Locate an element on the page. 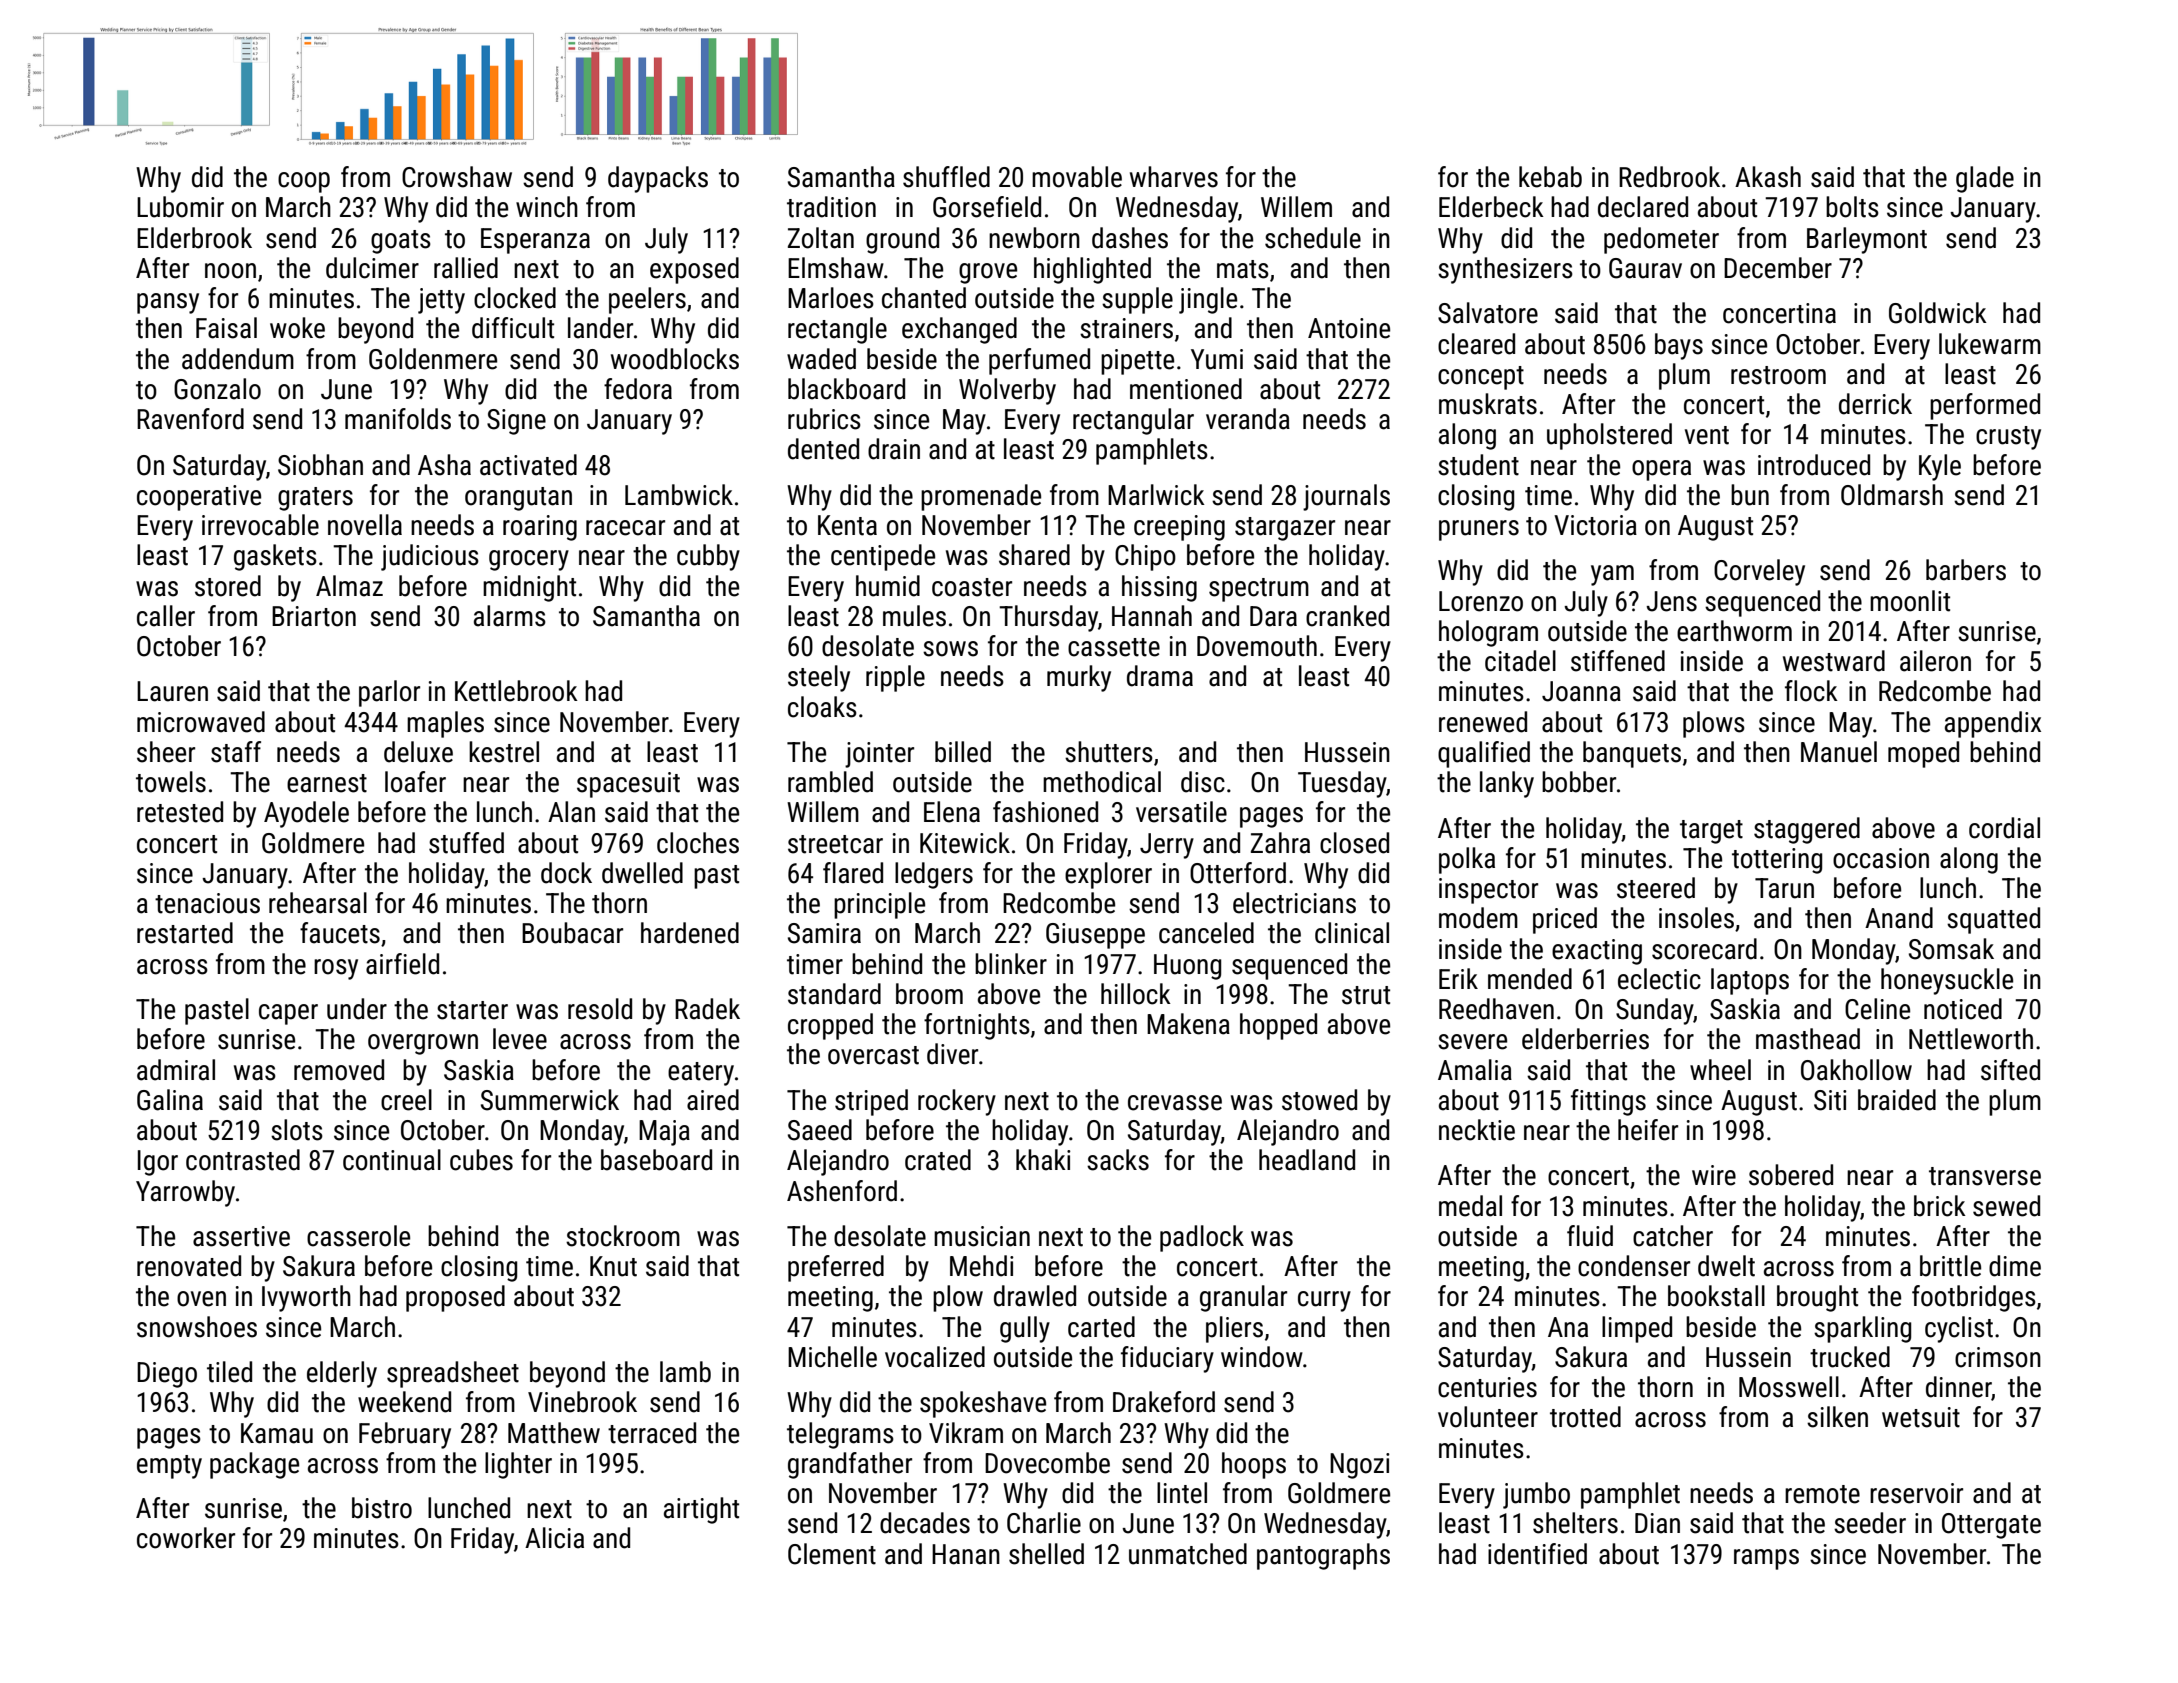  Ivyworth is located at coordinates (306, 1298).
